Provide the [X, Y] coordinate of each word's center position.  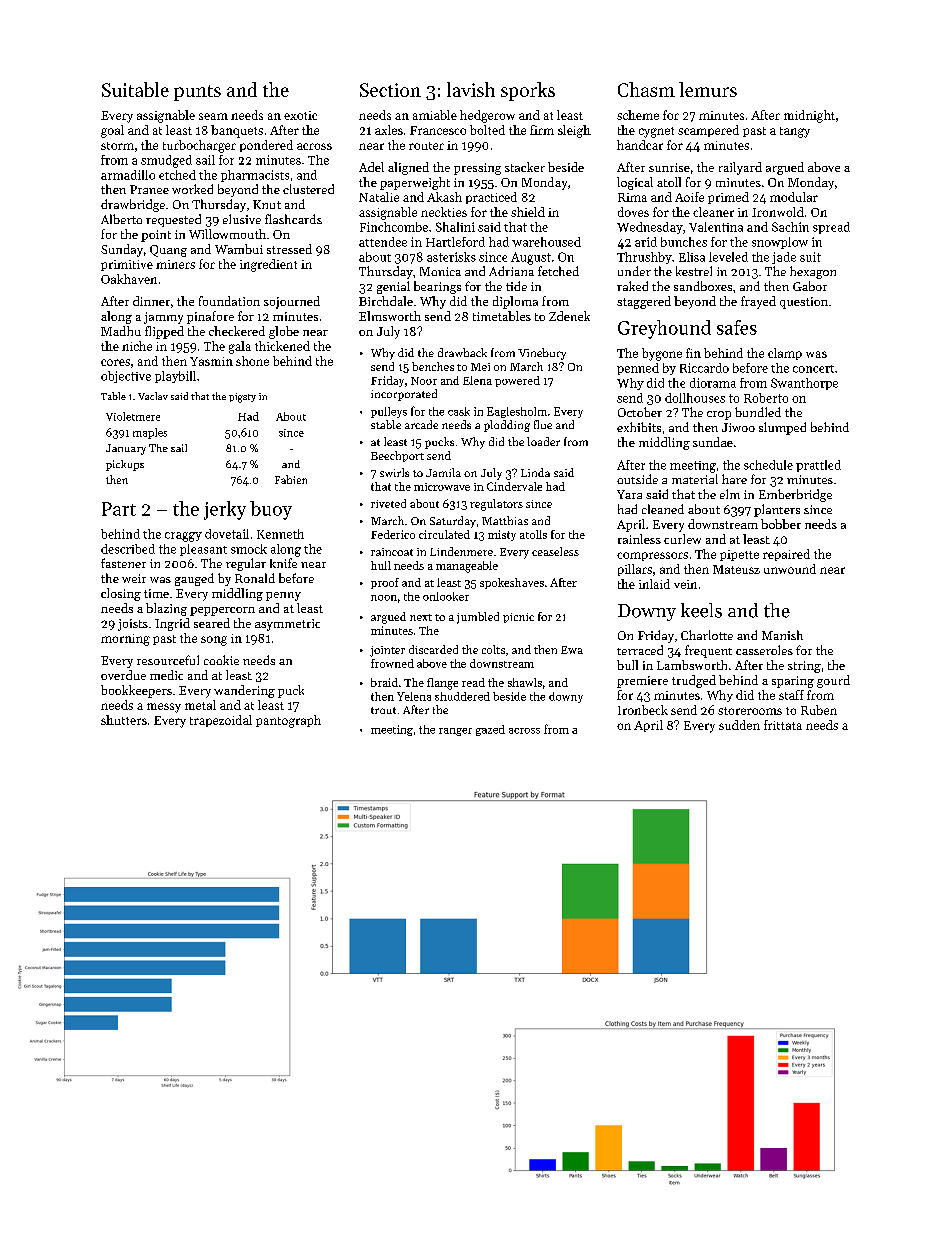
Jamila [443, 472]
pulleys [389, 412]
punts [197, 93]
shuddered [462, 696]
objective [126, 377]
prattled [818, 466]
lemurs [708, 89]
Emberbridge [795, 495]
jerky [225, 510]
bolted [487, 130]
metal [200, 705]
